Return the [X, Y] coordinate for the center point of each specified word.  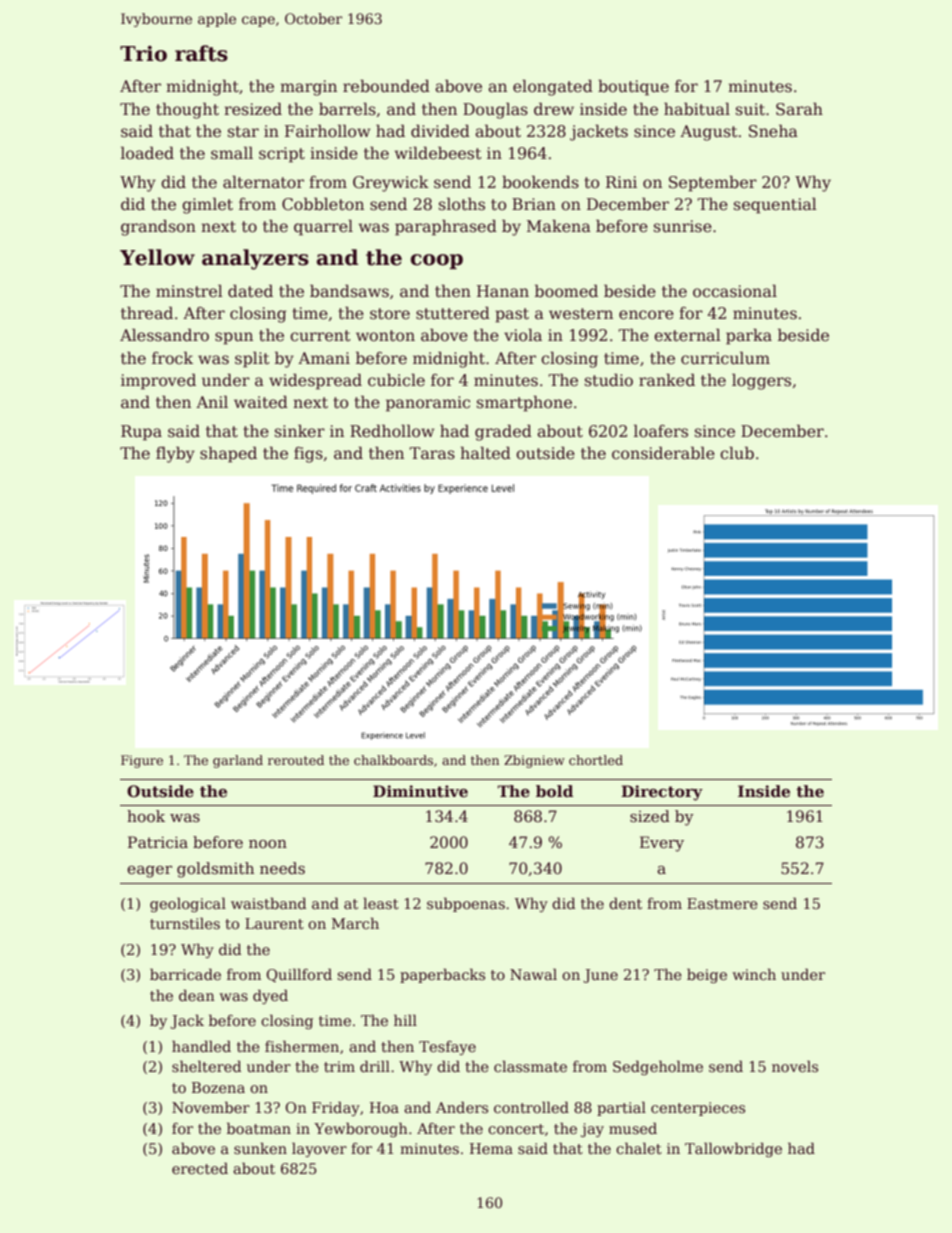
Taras [432, 453]
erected [200, 1168]
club [737, 452]
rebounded [386, 85]
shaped [228, 454]
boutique [633, 87]
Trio [143, 53]
